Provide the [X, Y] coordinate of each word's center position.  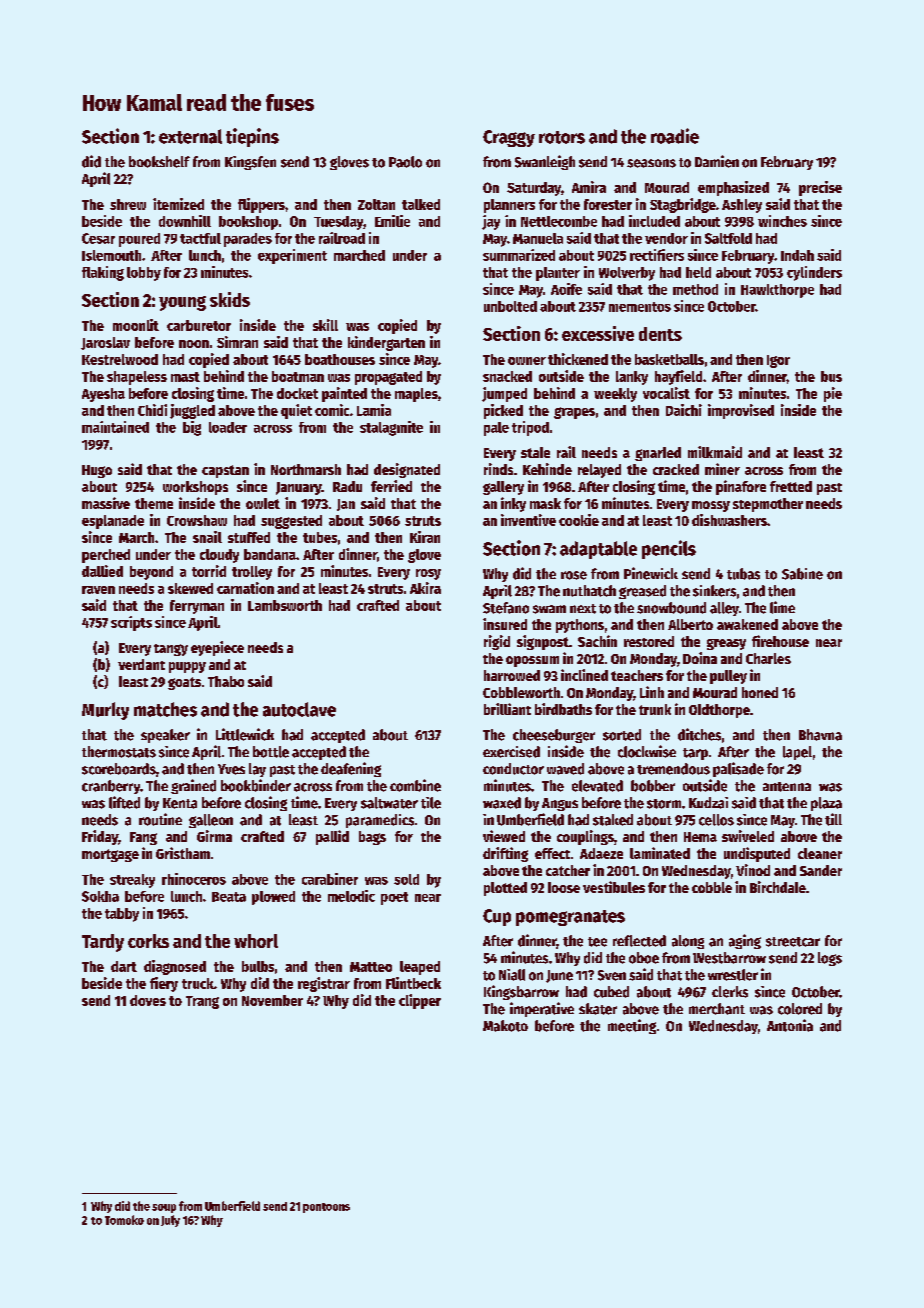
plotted [505, 889]
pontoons [326, 1208]
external [190, 136]
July [170, 1221]
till [833, 819]
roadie [675, 136]
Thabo [226, 681]
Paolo [405, 162]
